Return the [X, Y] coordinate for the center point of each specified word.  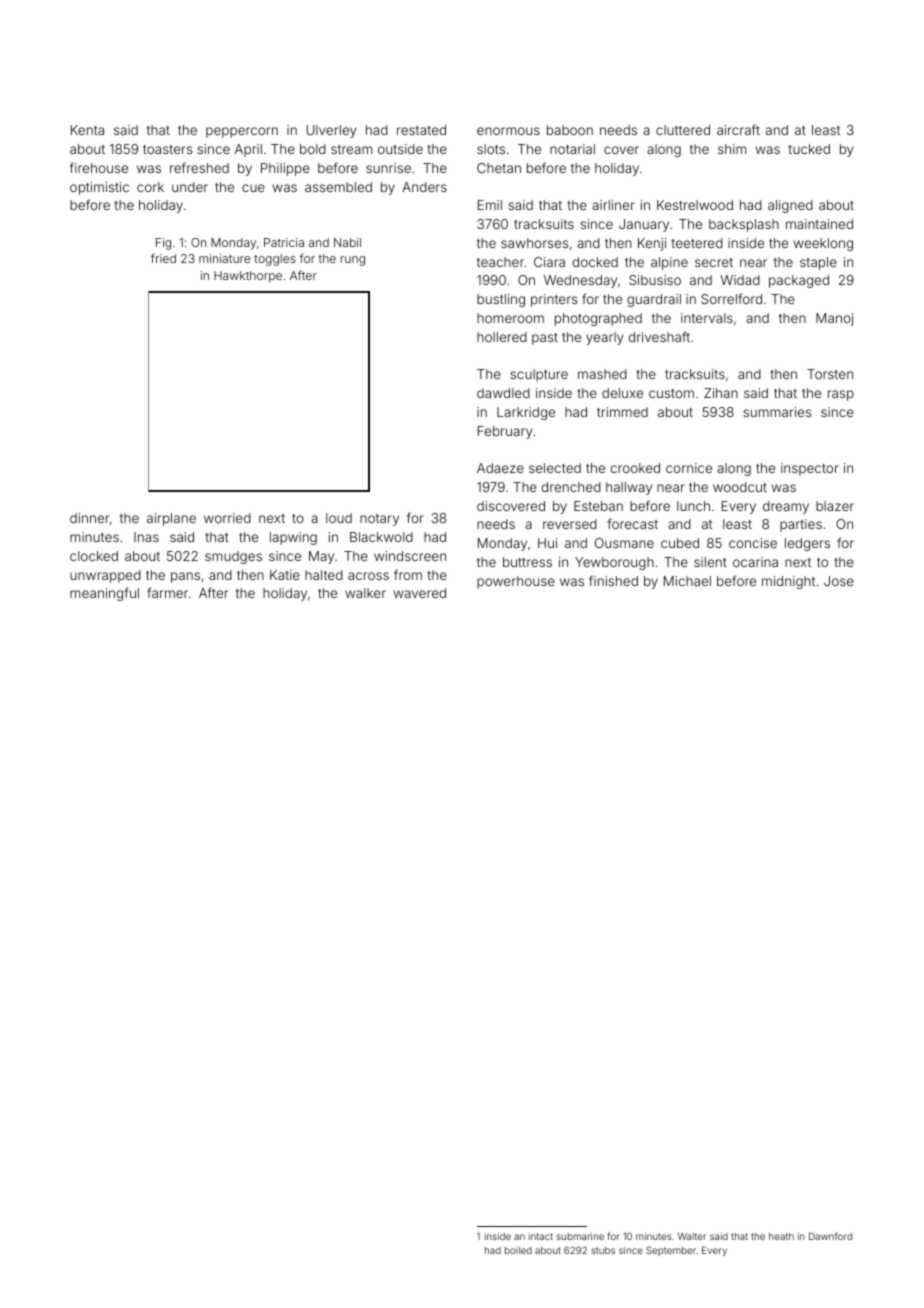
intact [541, 1236]
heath [781, 1236]
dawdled [503, 393]
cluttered [683, 130]
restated [421, 130]
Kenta [87, 130]
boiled [518, 1250]
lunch [693, 506]
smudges [233, 557]
